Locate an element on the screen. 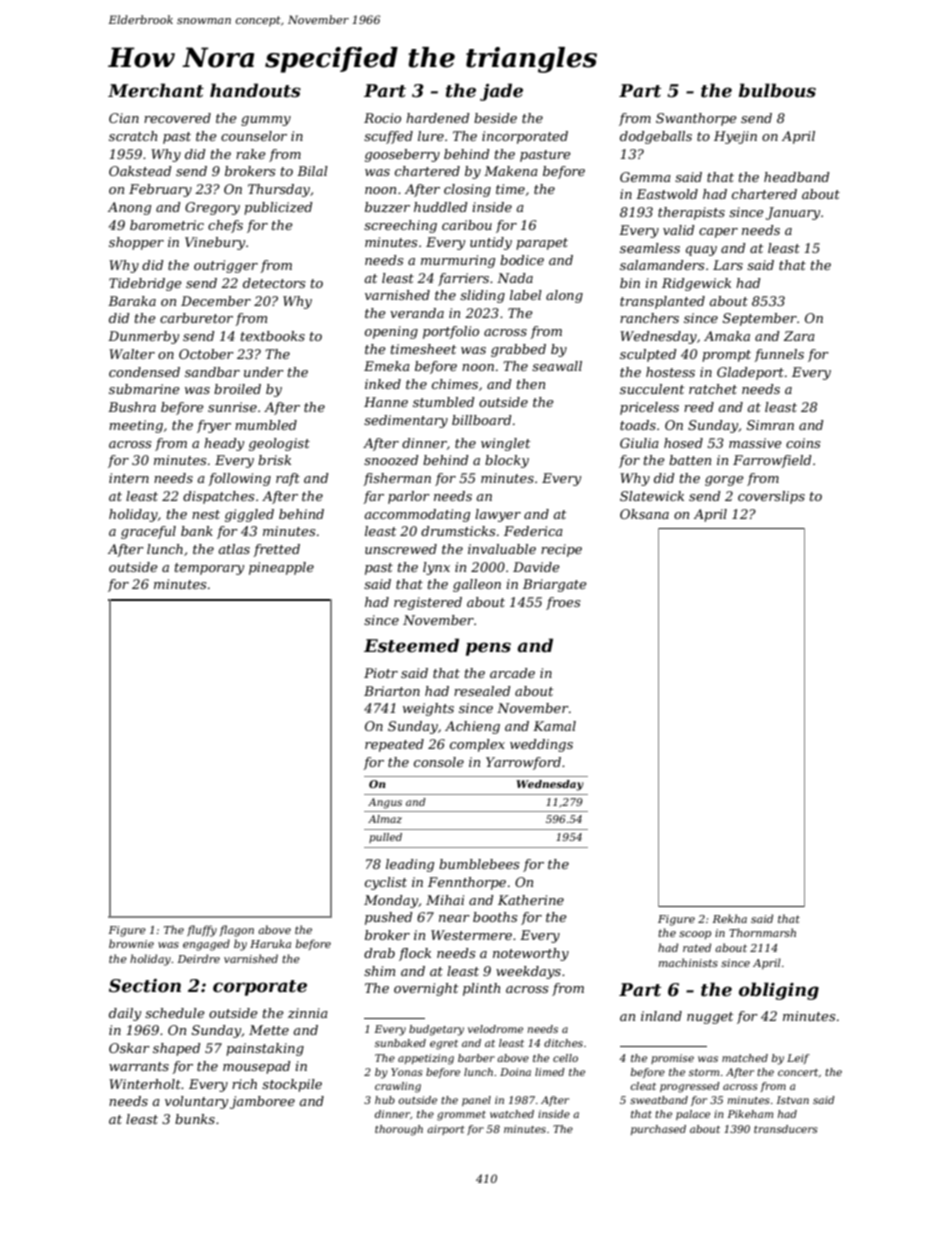 The height and width of the screenshot is (1233, 952). Section is located at coordinates (145, 986).
